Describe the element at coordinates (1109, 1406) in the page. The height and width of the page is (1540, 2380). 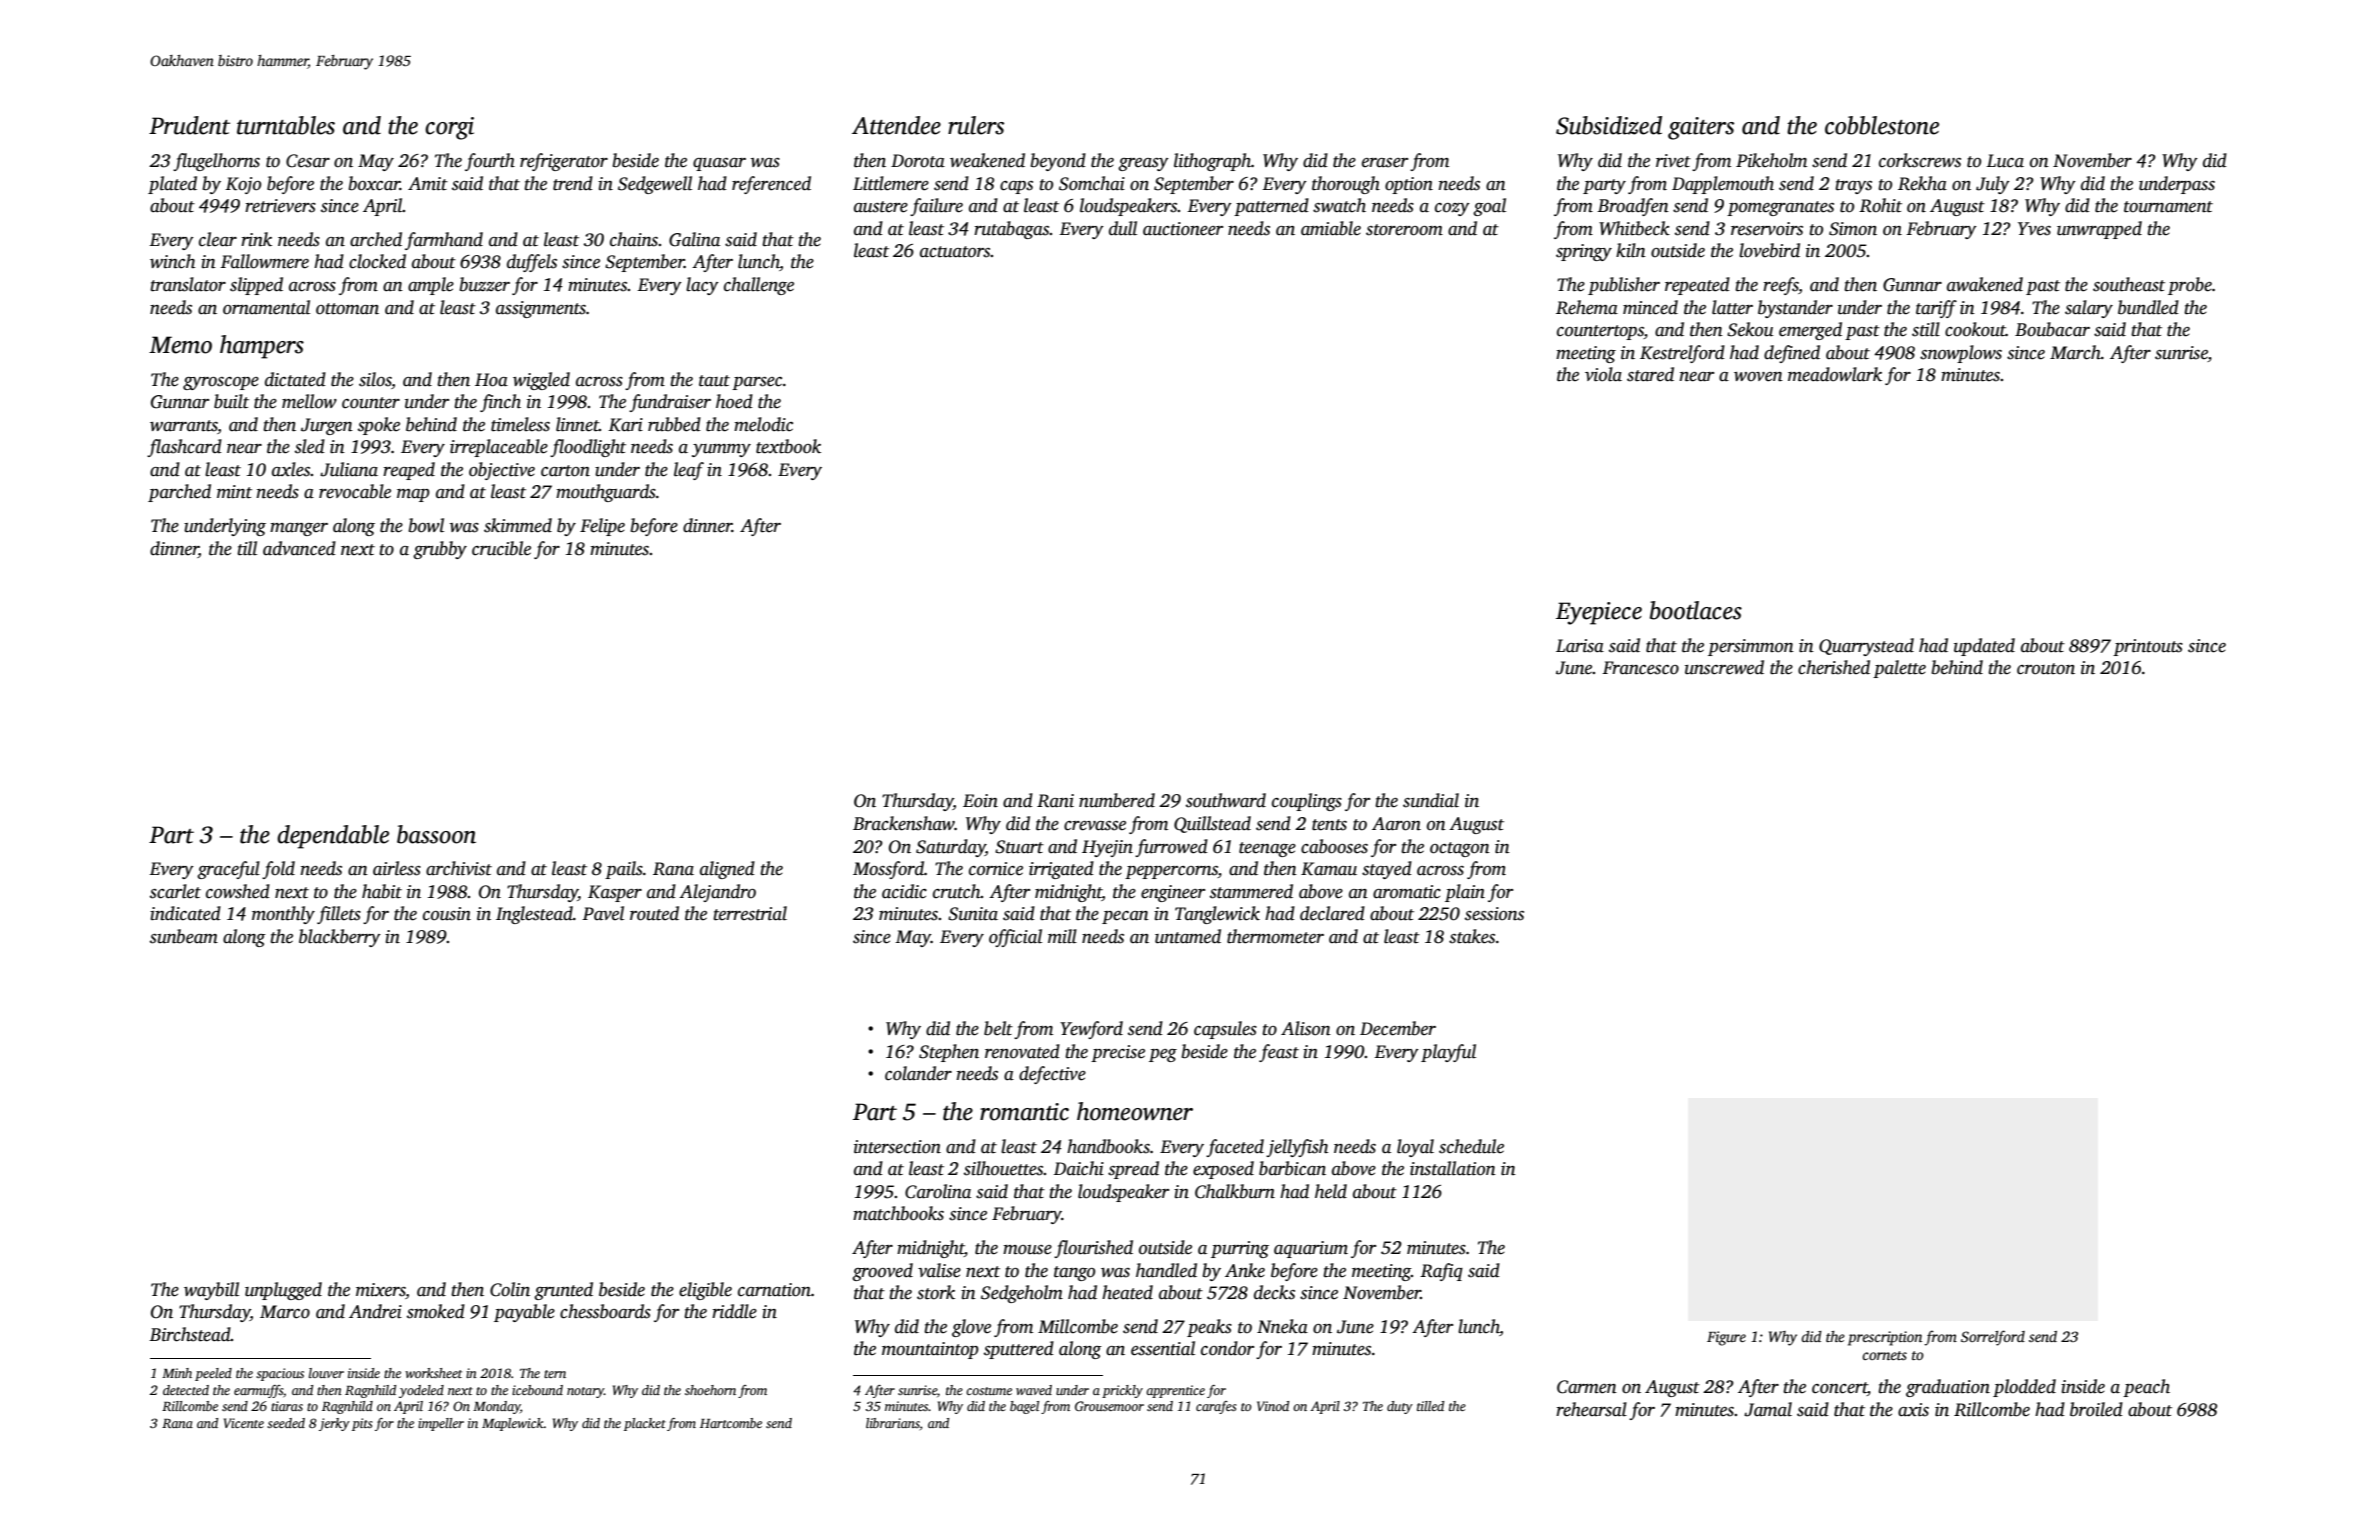
I see `Grousemoor` at that location.
